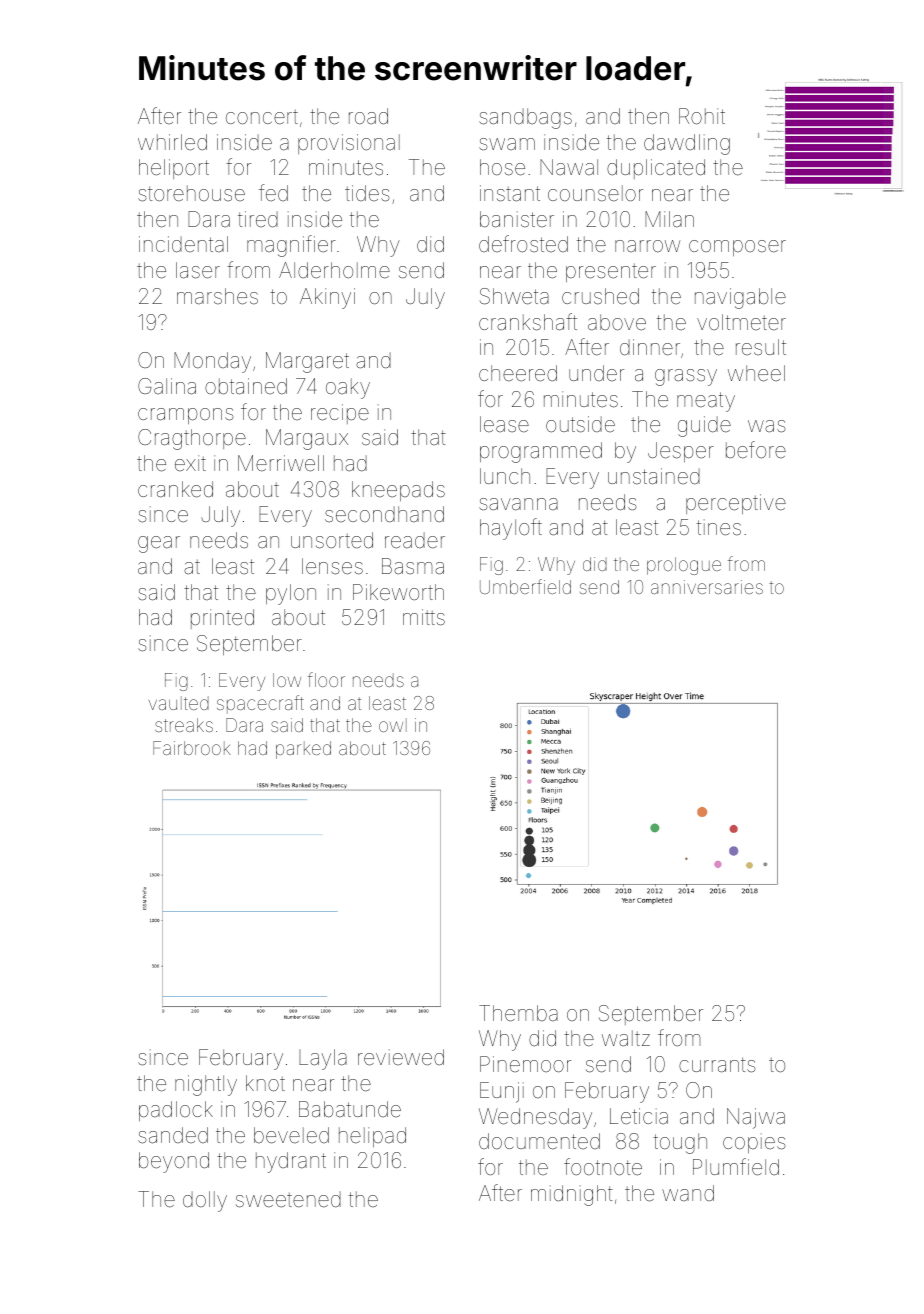 The image size is (924, 1314). What do you see at coordinates (572, 1195) in the page?
I see `midnight` at bounding box center [572, 1195].
